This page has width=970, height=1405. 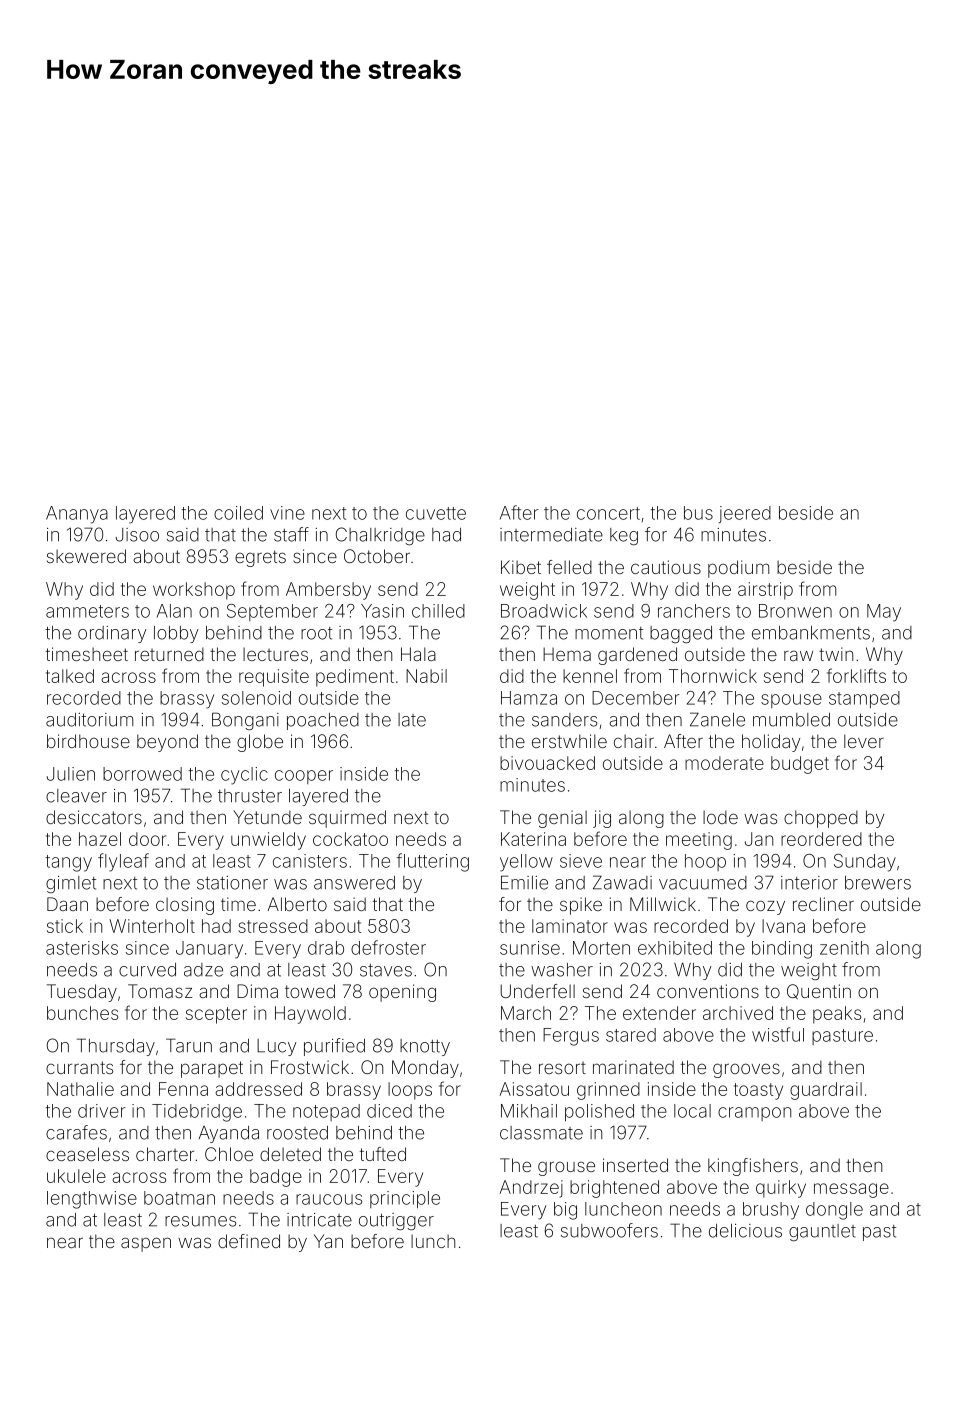 I want to click on workshop, so click(x=194, y=591).
